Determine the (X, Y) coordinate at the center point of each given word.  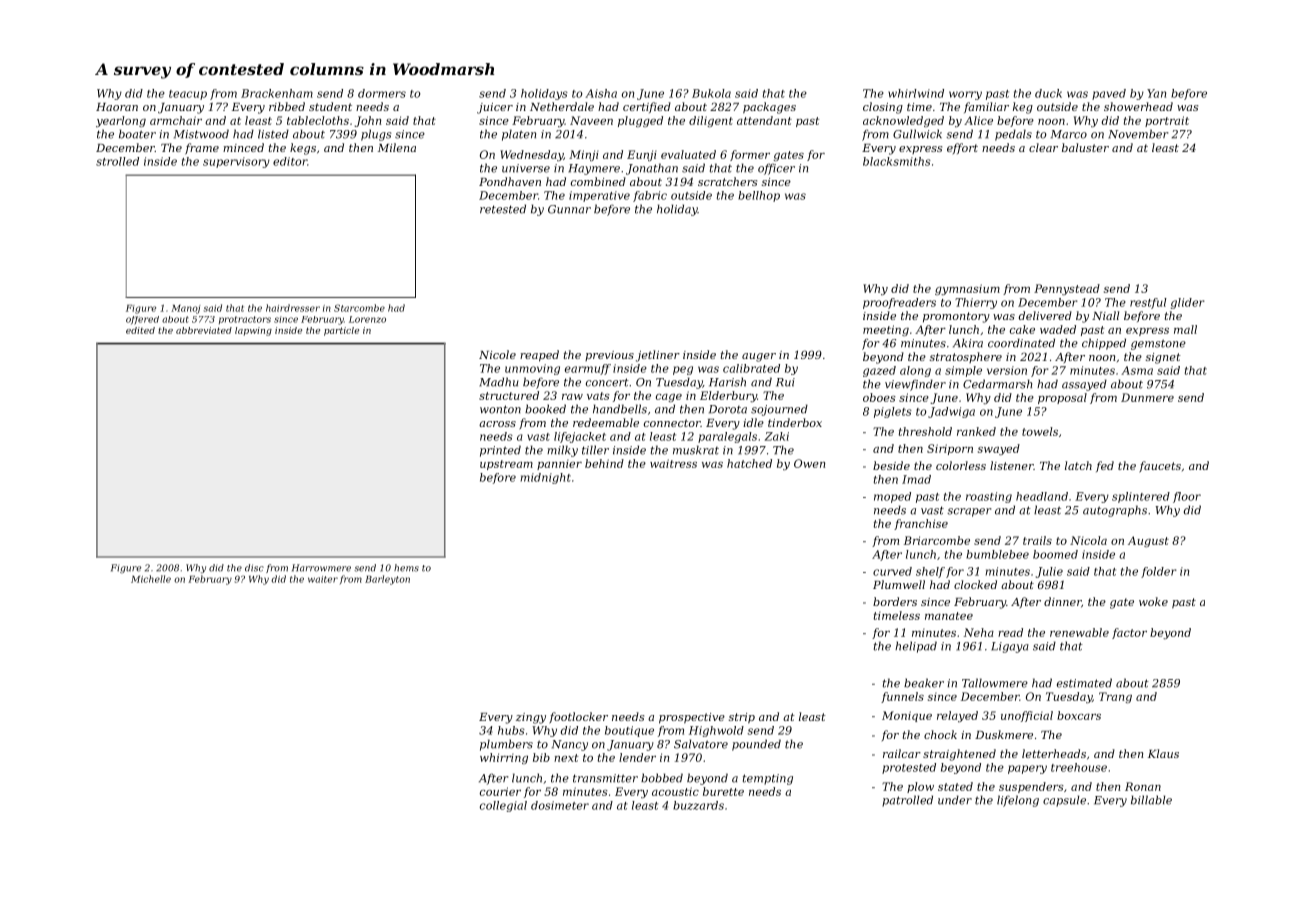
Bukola (711, 93)
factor (1129, 633)
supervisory (236, 162)
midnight (545, 478)
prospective (692, 718)
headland (1042, 496)
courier (500, 791)
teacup (188, 95)
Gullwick (917, 134)
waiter (323, 579)
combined (598, 181)
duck (1048, 93)
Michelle (151, 579)
